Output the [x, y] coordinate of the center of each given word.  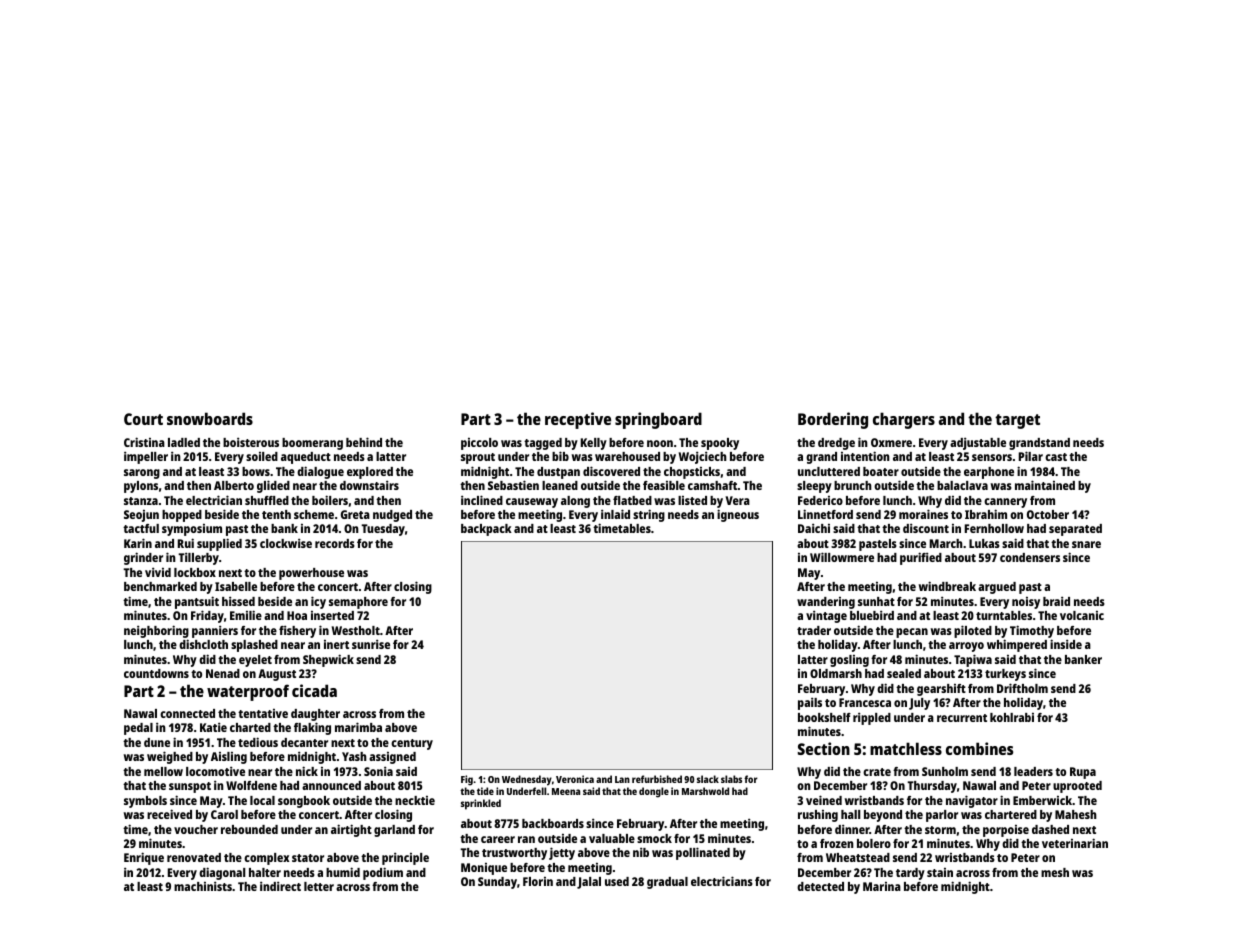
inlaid [615, 514]
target [1017, 421]
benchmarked [160, 586]
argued [997, 588]
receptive [578, 420]
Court [143, 419]
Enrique [144, 858]
